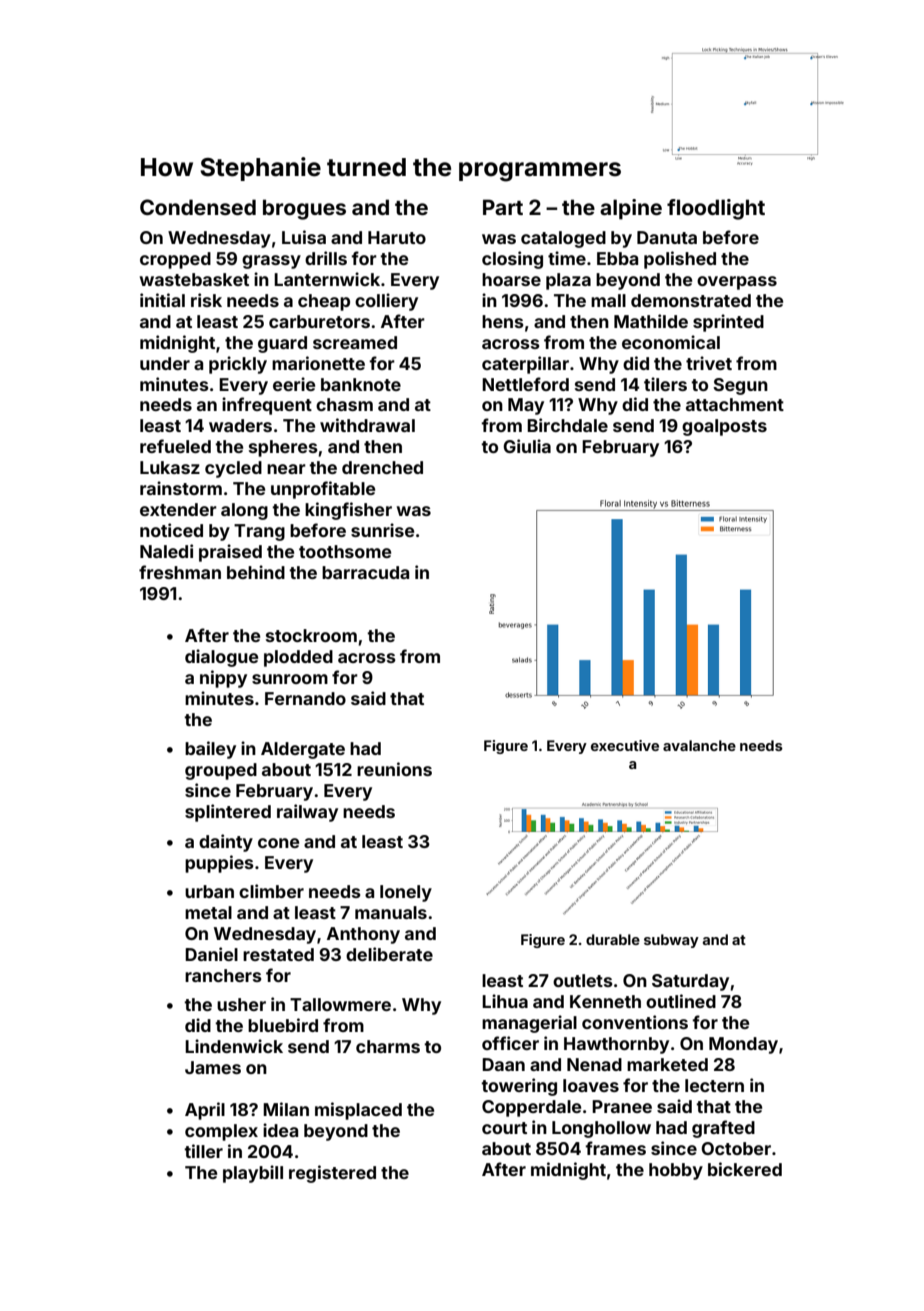 The image size is (924, 1311). Describe the element at coordinates (671, 941) in the image. I see `subway` at that location.
